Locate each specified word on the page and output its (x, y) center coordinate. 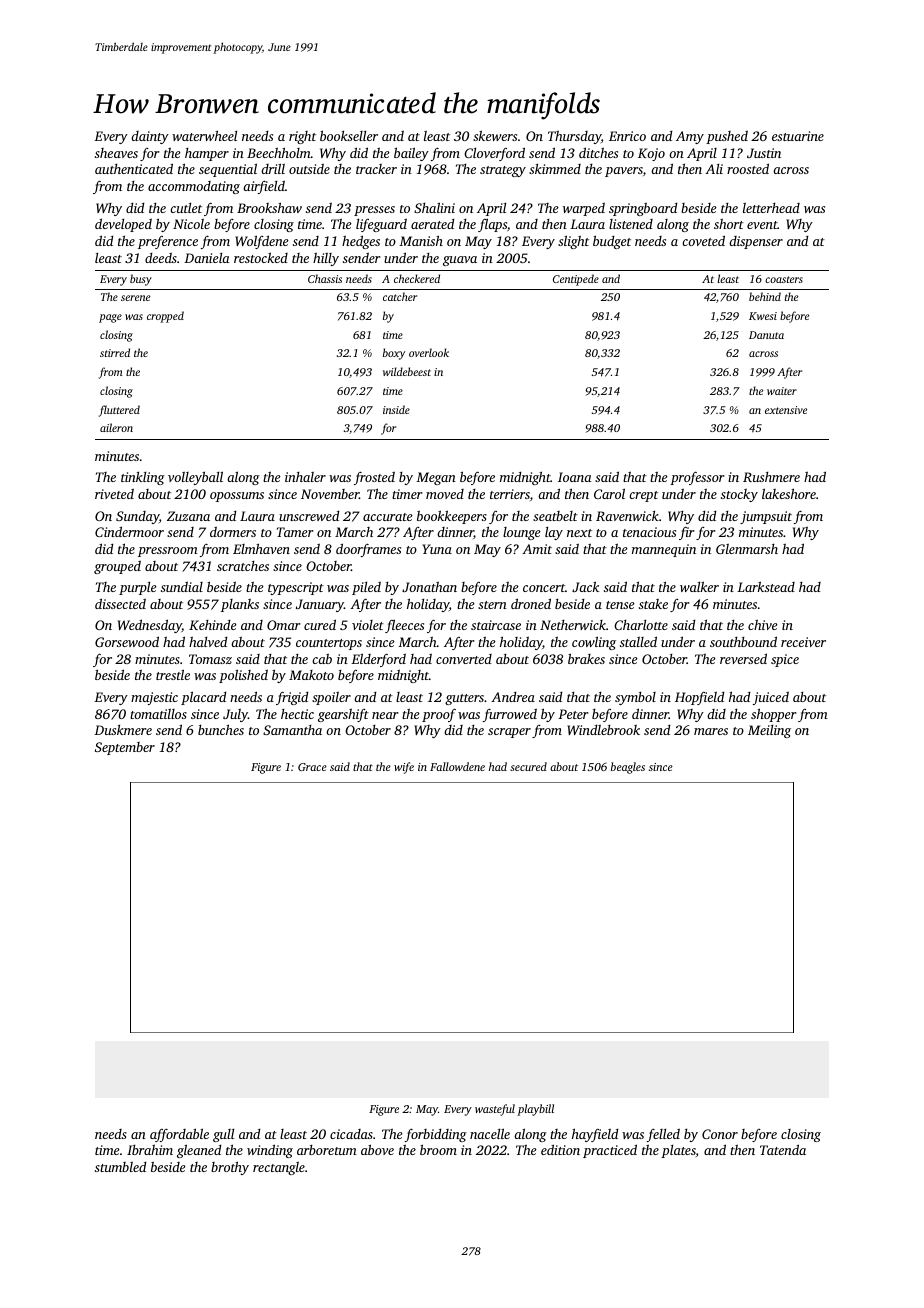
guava (460, 261)
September (125, 748)
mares (711, 731)
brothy (230, 1168)
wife (404, 768)
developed (123, 225)
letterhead (771, 208)
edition (560, 1149)
